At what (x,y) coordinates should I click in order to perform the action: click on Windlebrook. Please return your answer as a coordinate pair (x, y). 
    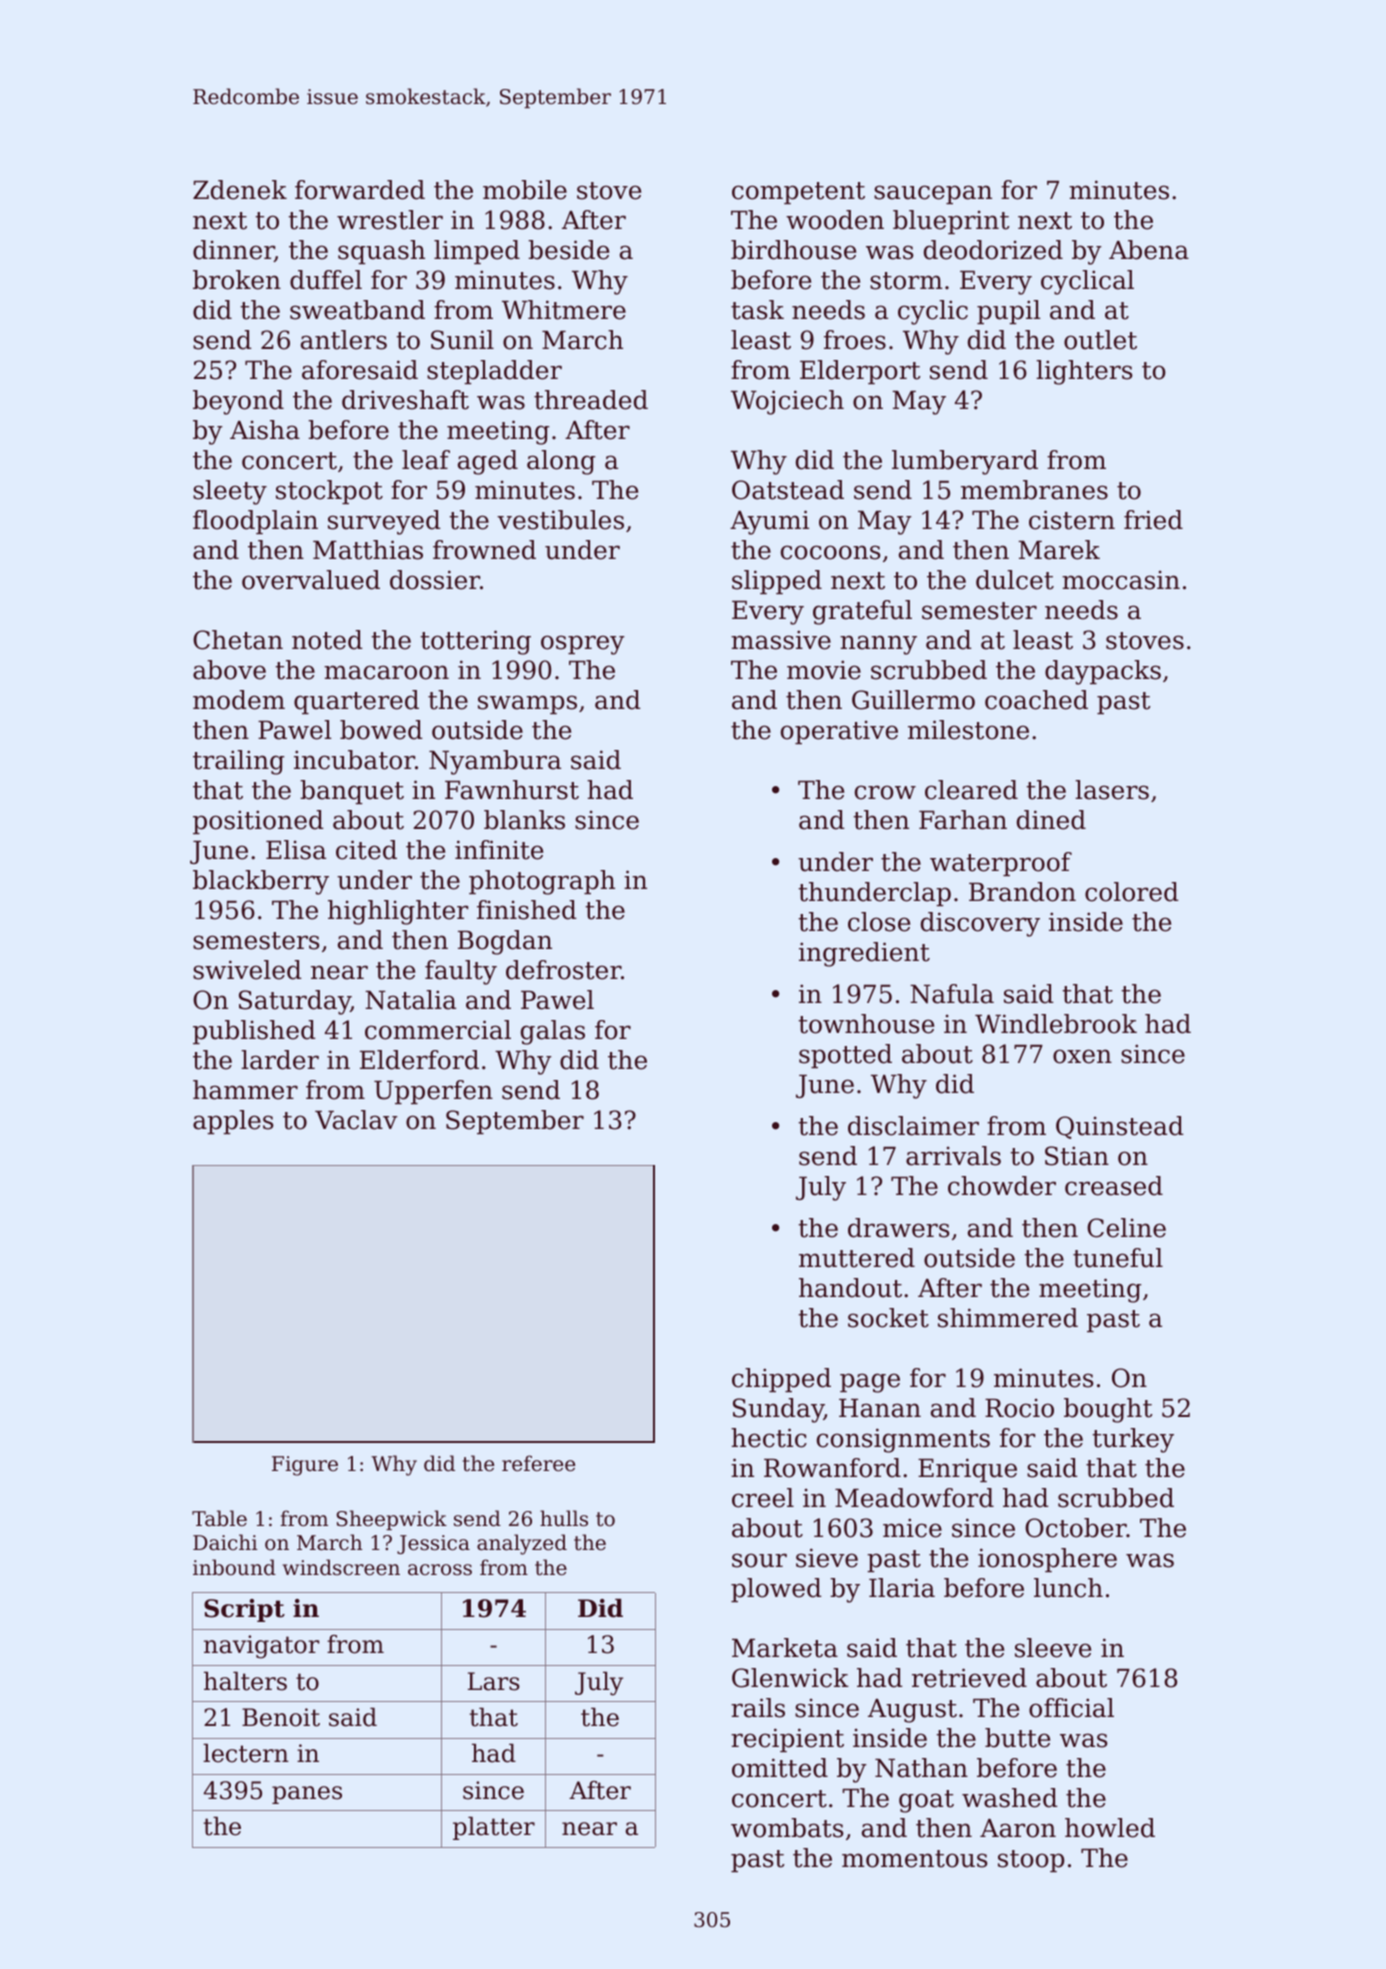
    Looking at the image, I should click on (1056, 1024).
